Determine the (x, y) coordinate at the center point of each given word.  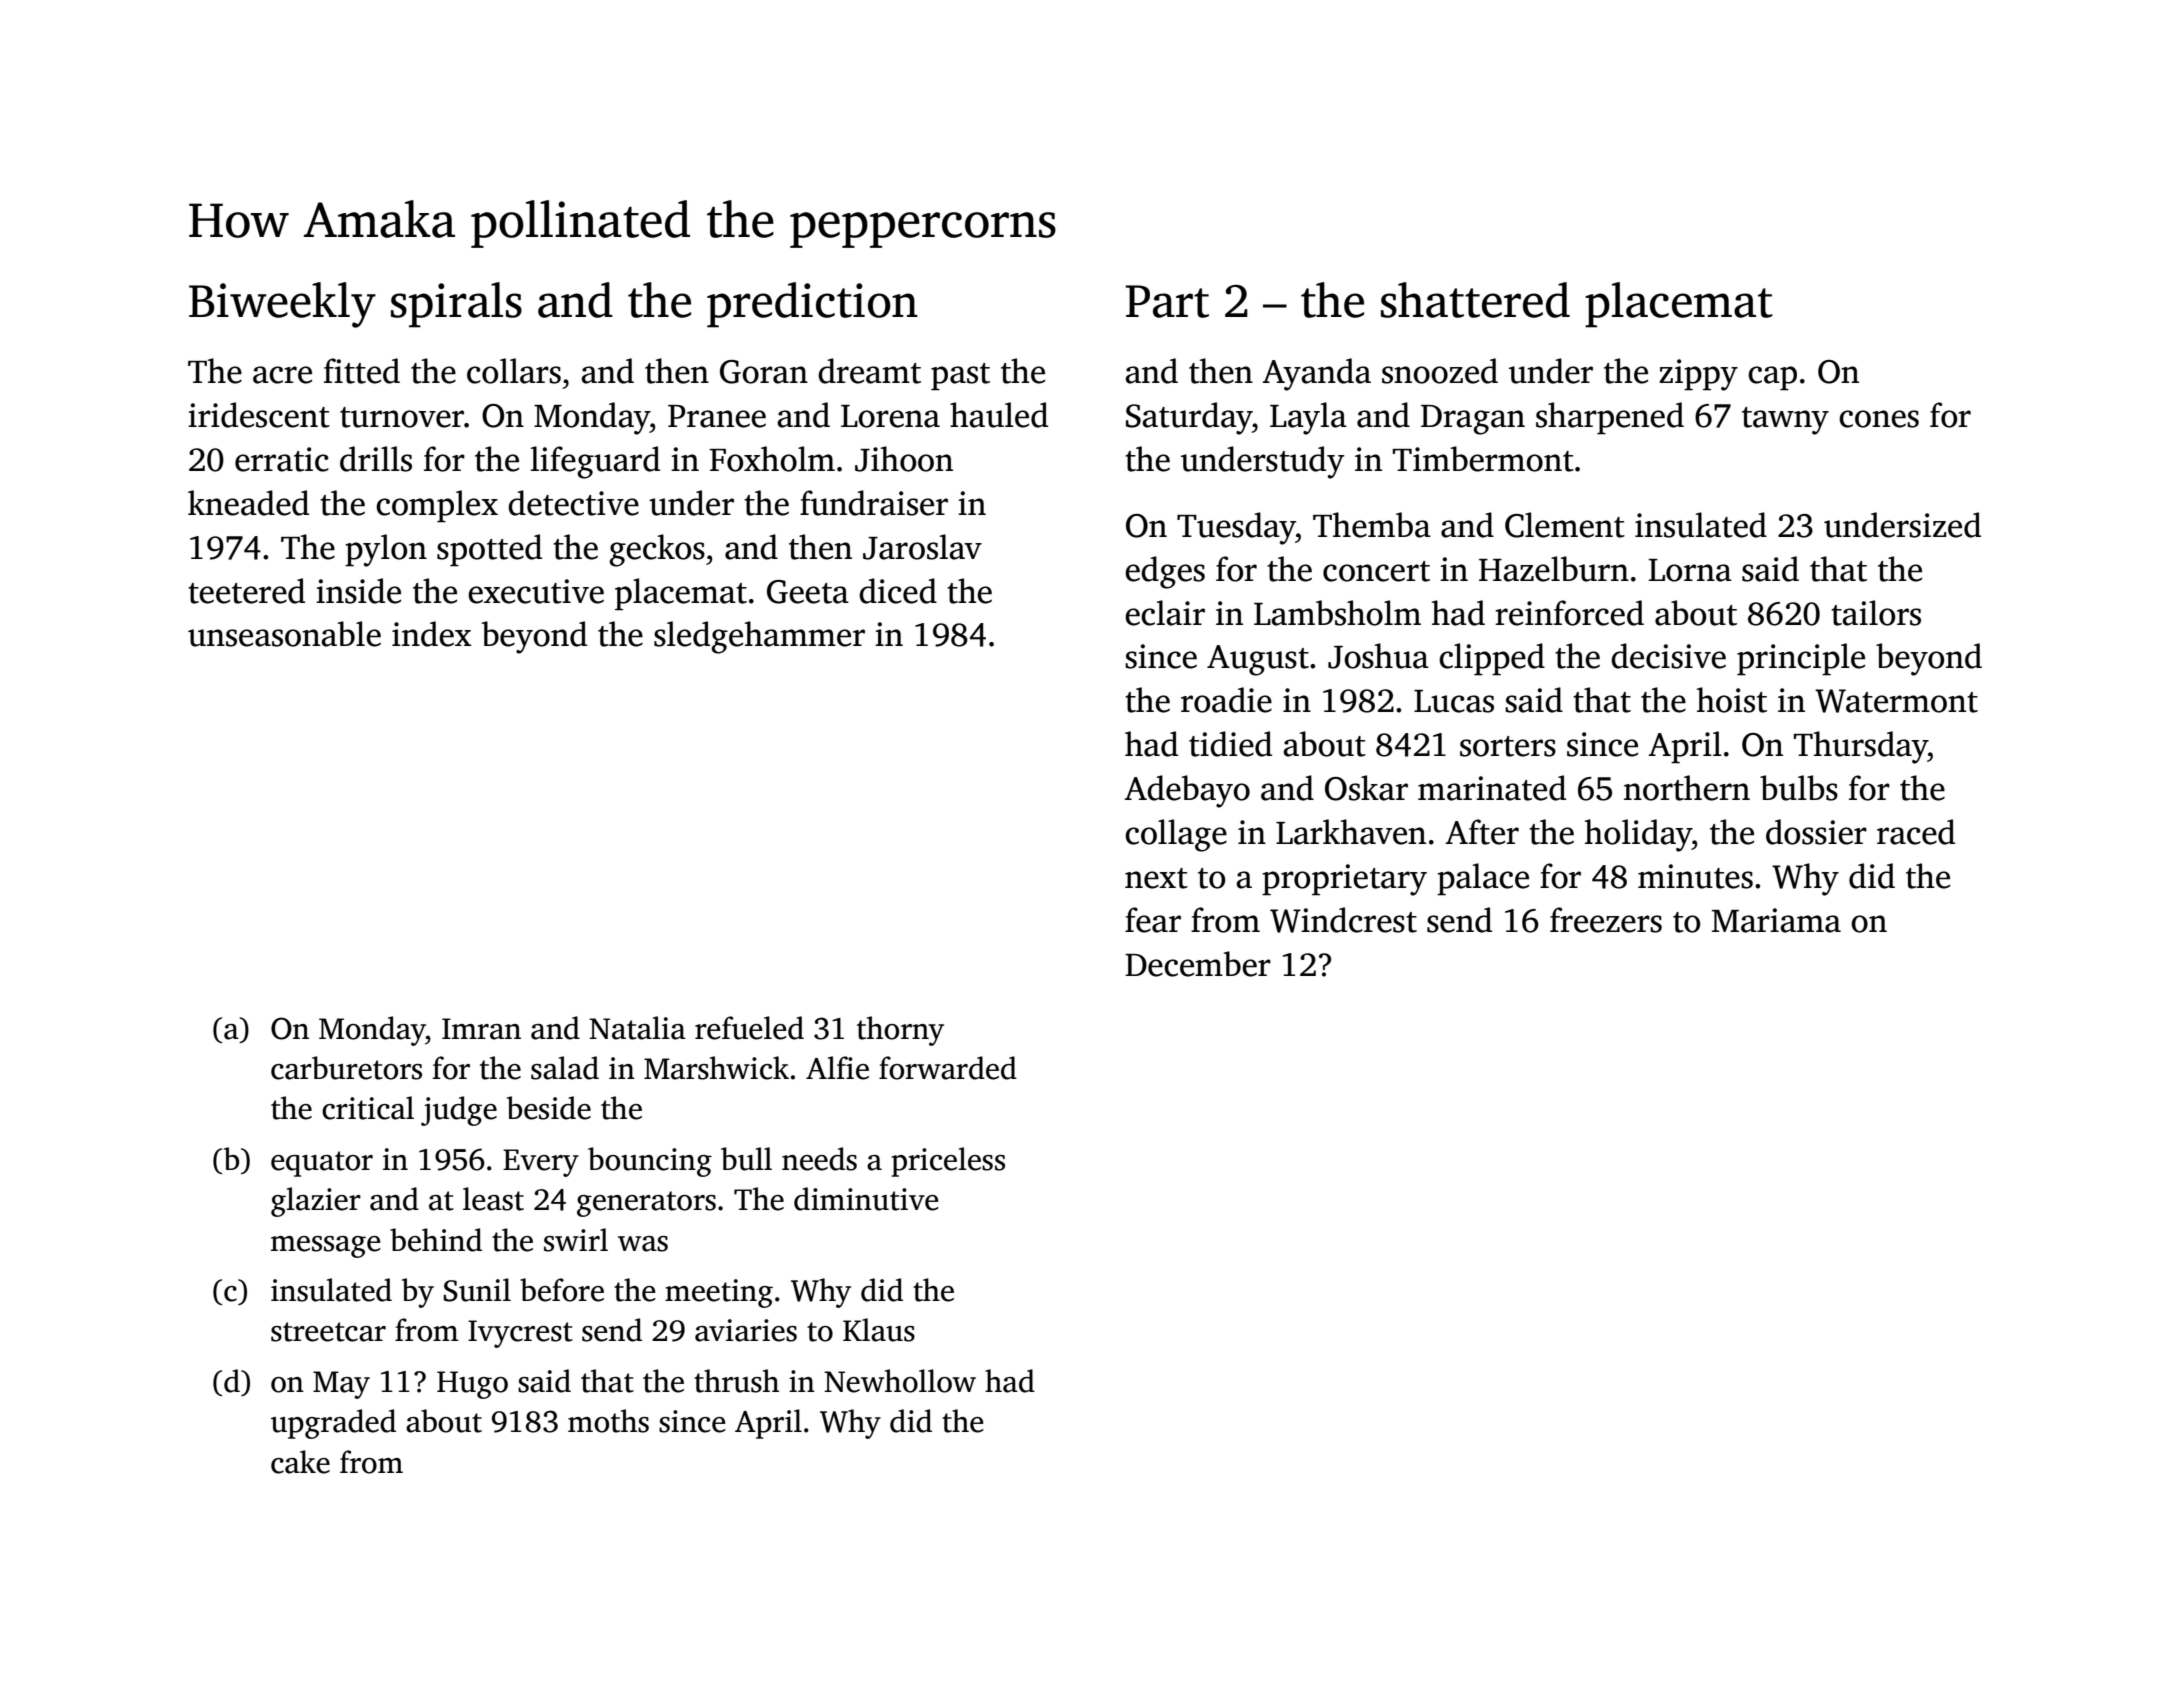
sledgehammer (759, 637)
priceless (948, 1162)
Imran (481, 1029)
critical (368, 1108)
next (1156, 878)
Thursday (1861, 747)
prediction (812, 305)
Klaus (879, 1330)
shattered (1475, 300)
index (432, 634)
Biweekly (282, 305)
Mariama (1776, 920)
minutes (1695, 876)
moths (608, 1421)
